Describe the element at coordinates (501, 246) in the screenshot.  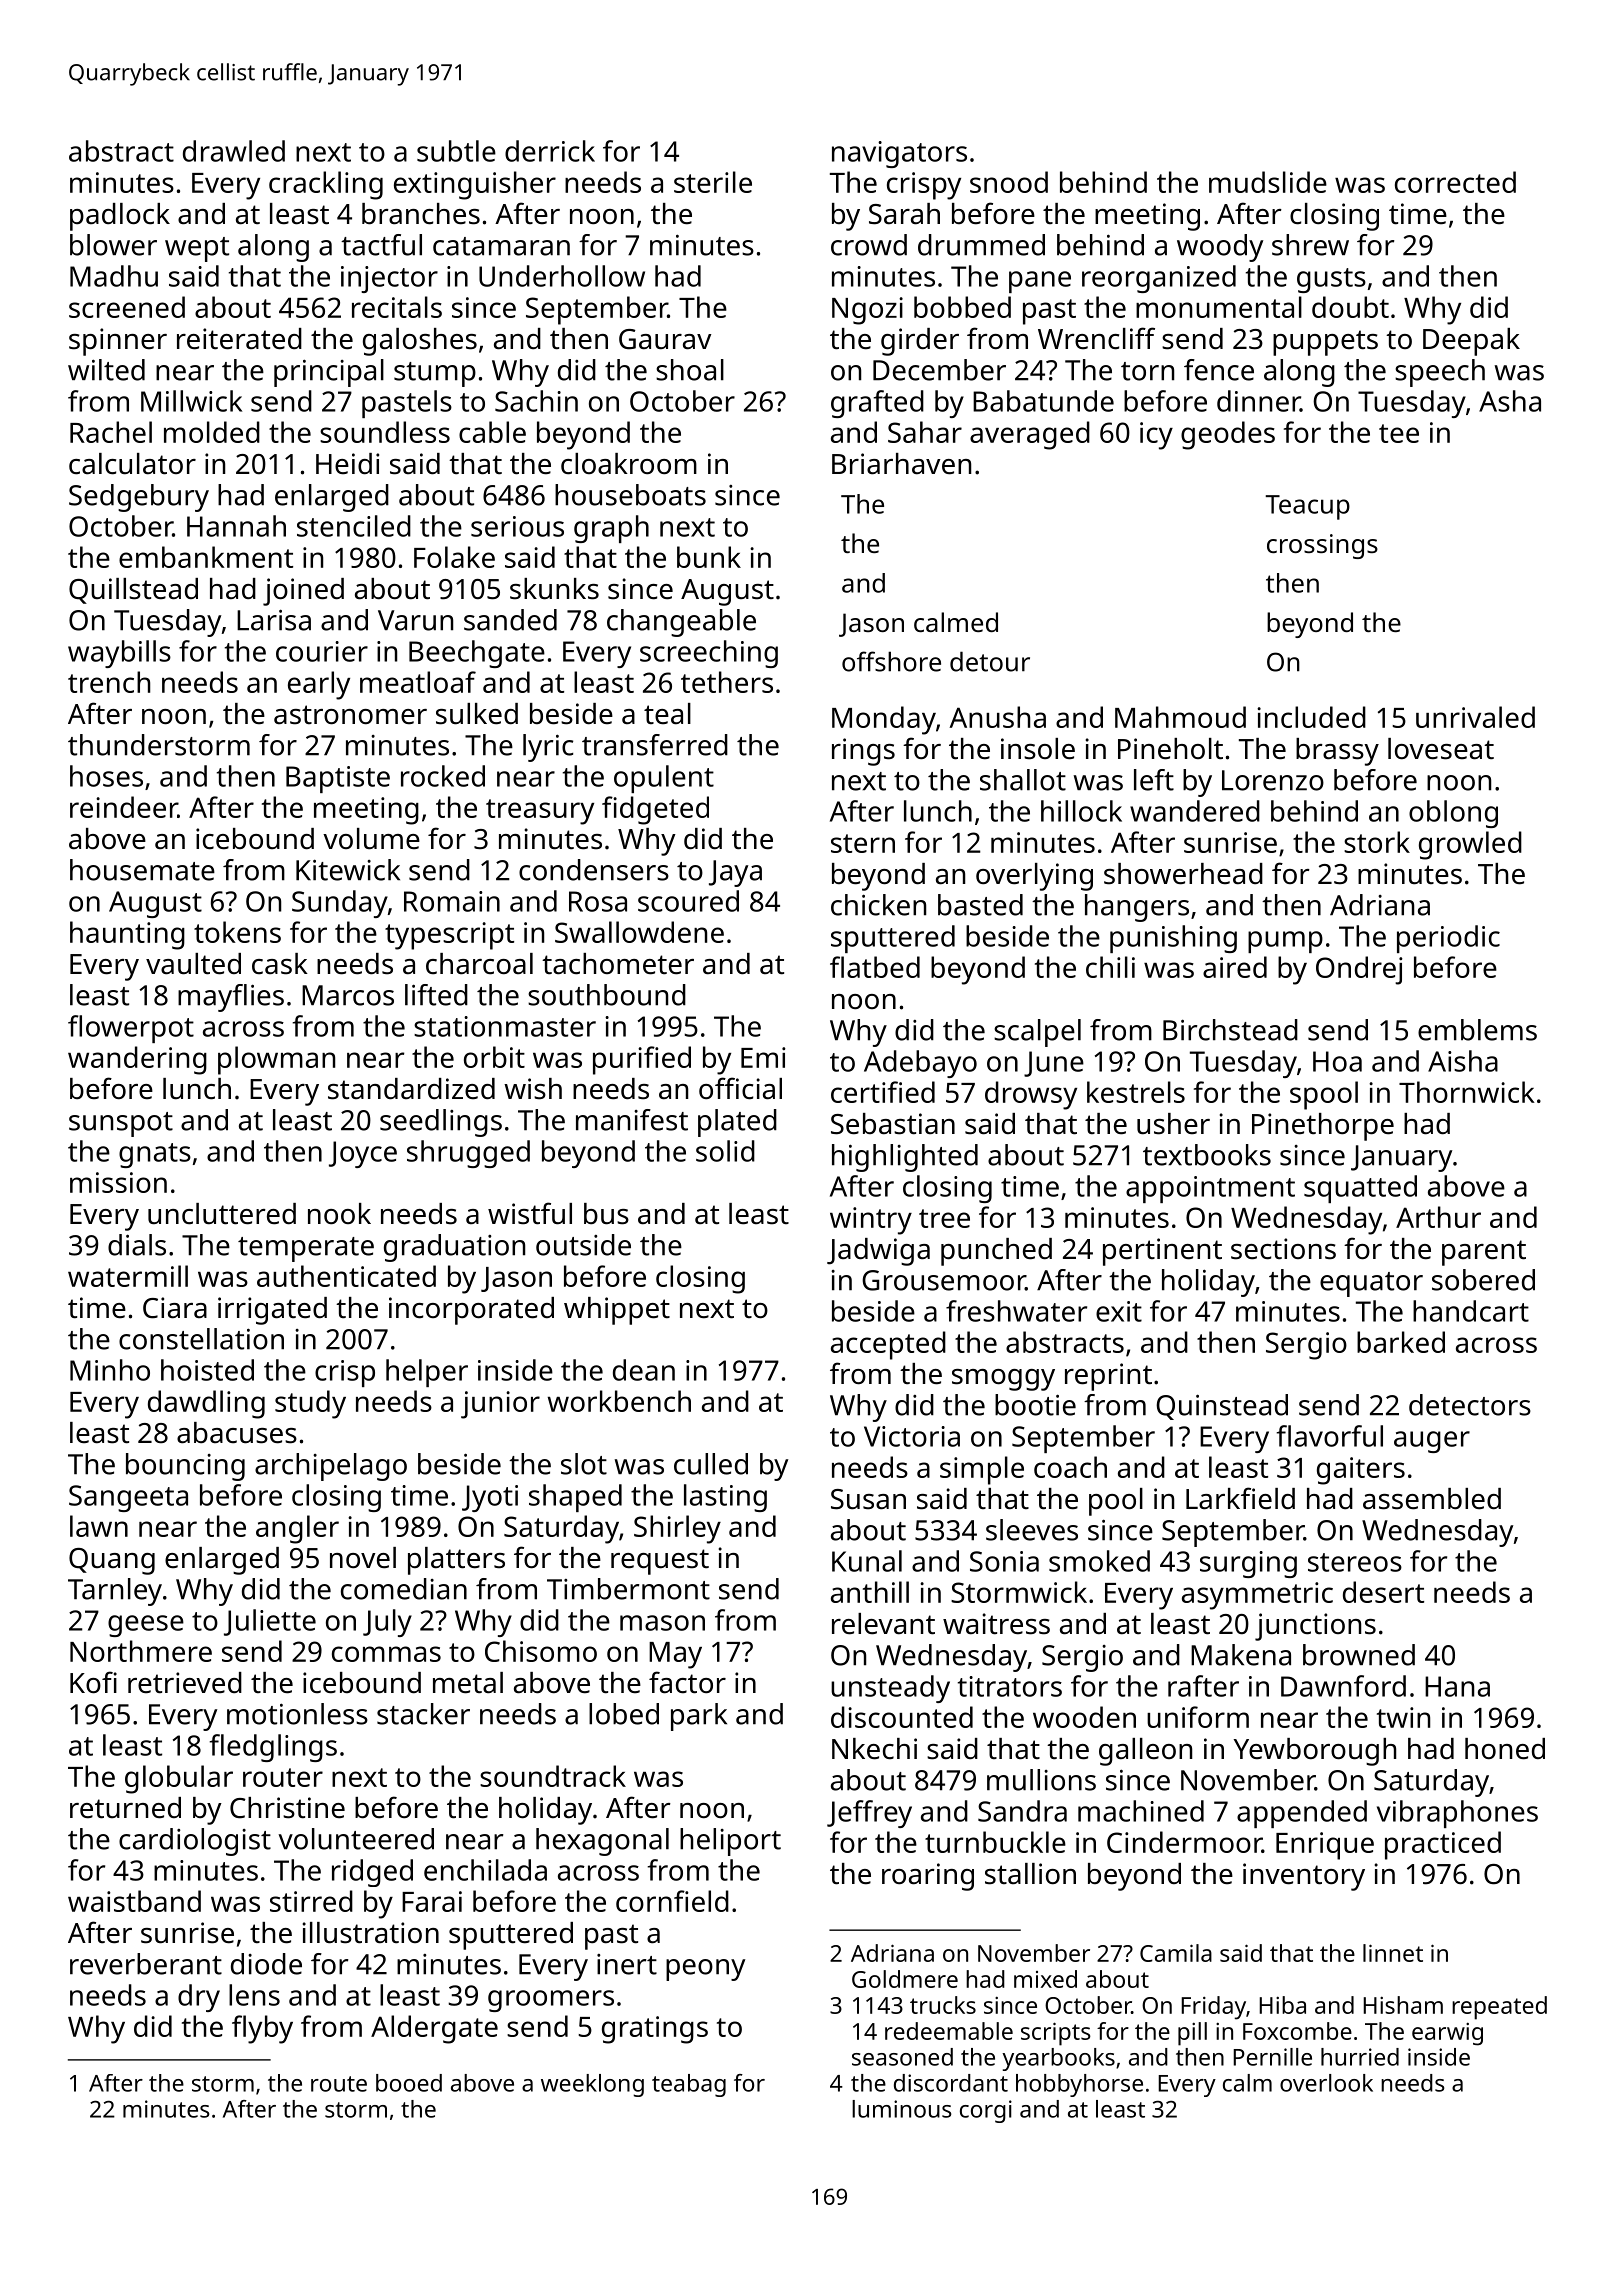
I see `catamaran` at that location.
